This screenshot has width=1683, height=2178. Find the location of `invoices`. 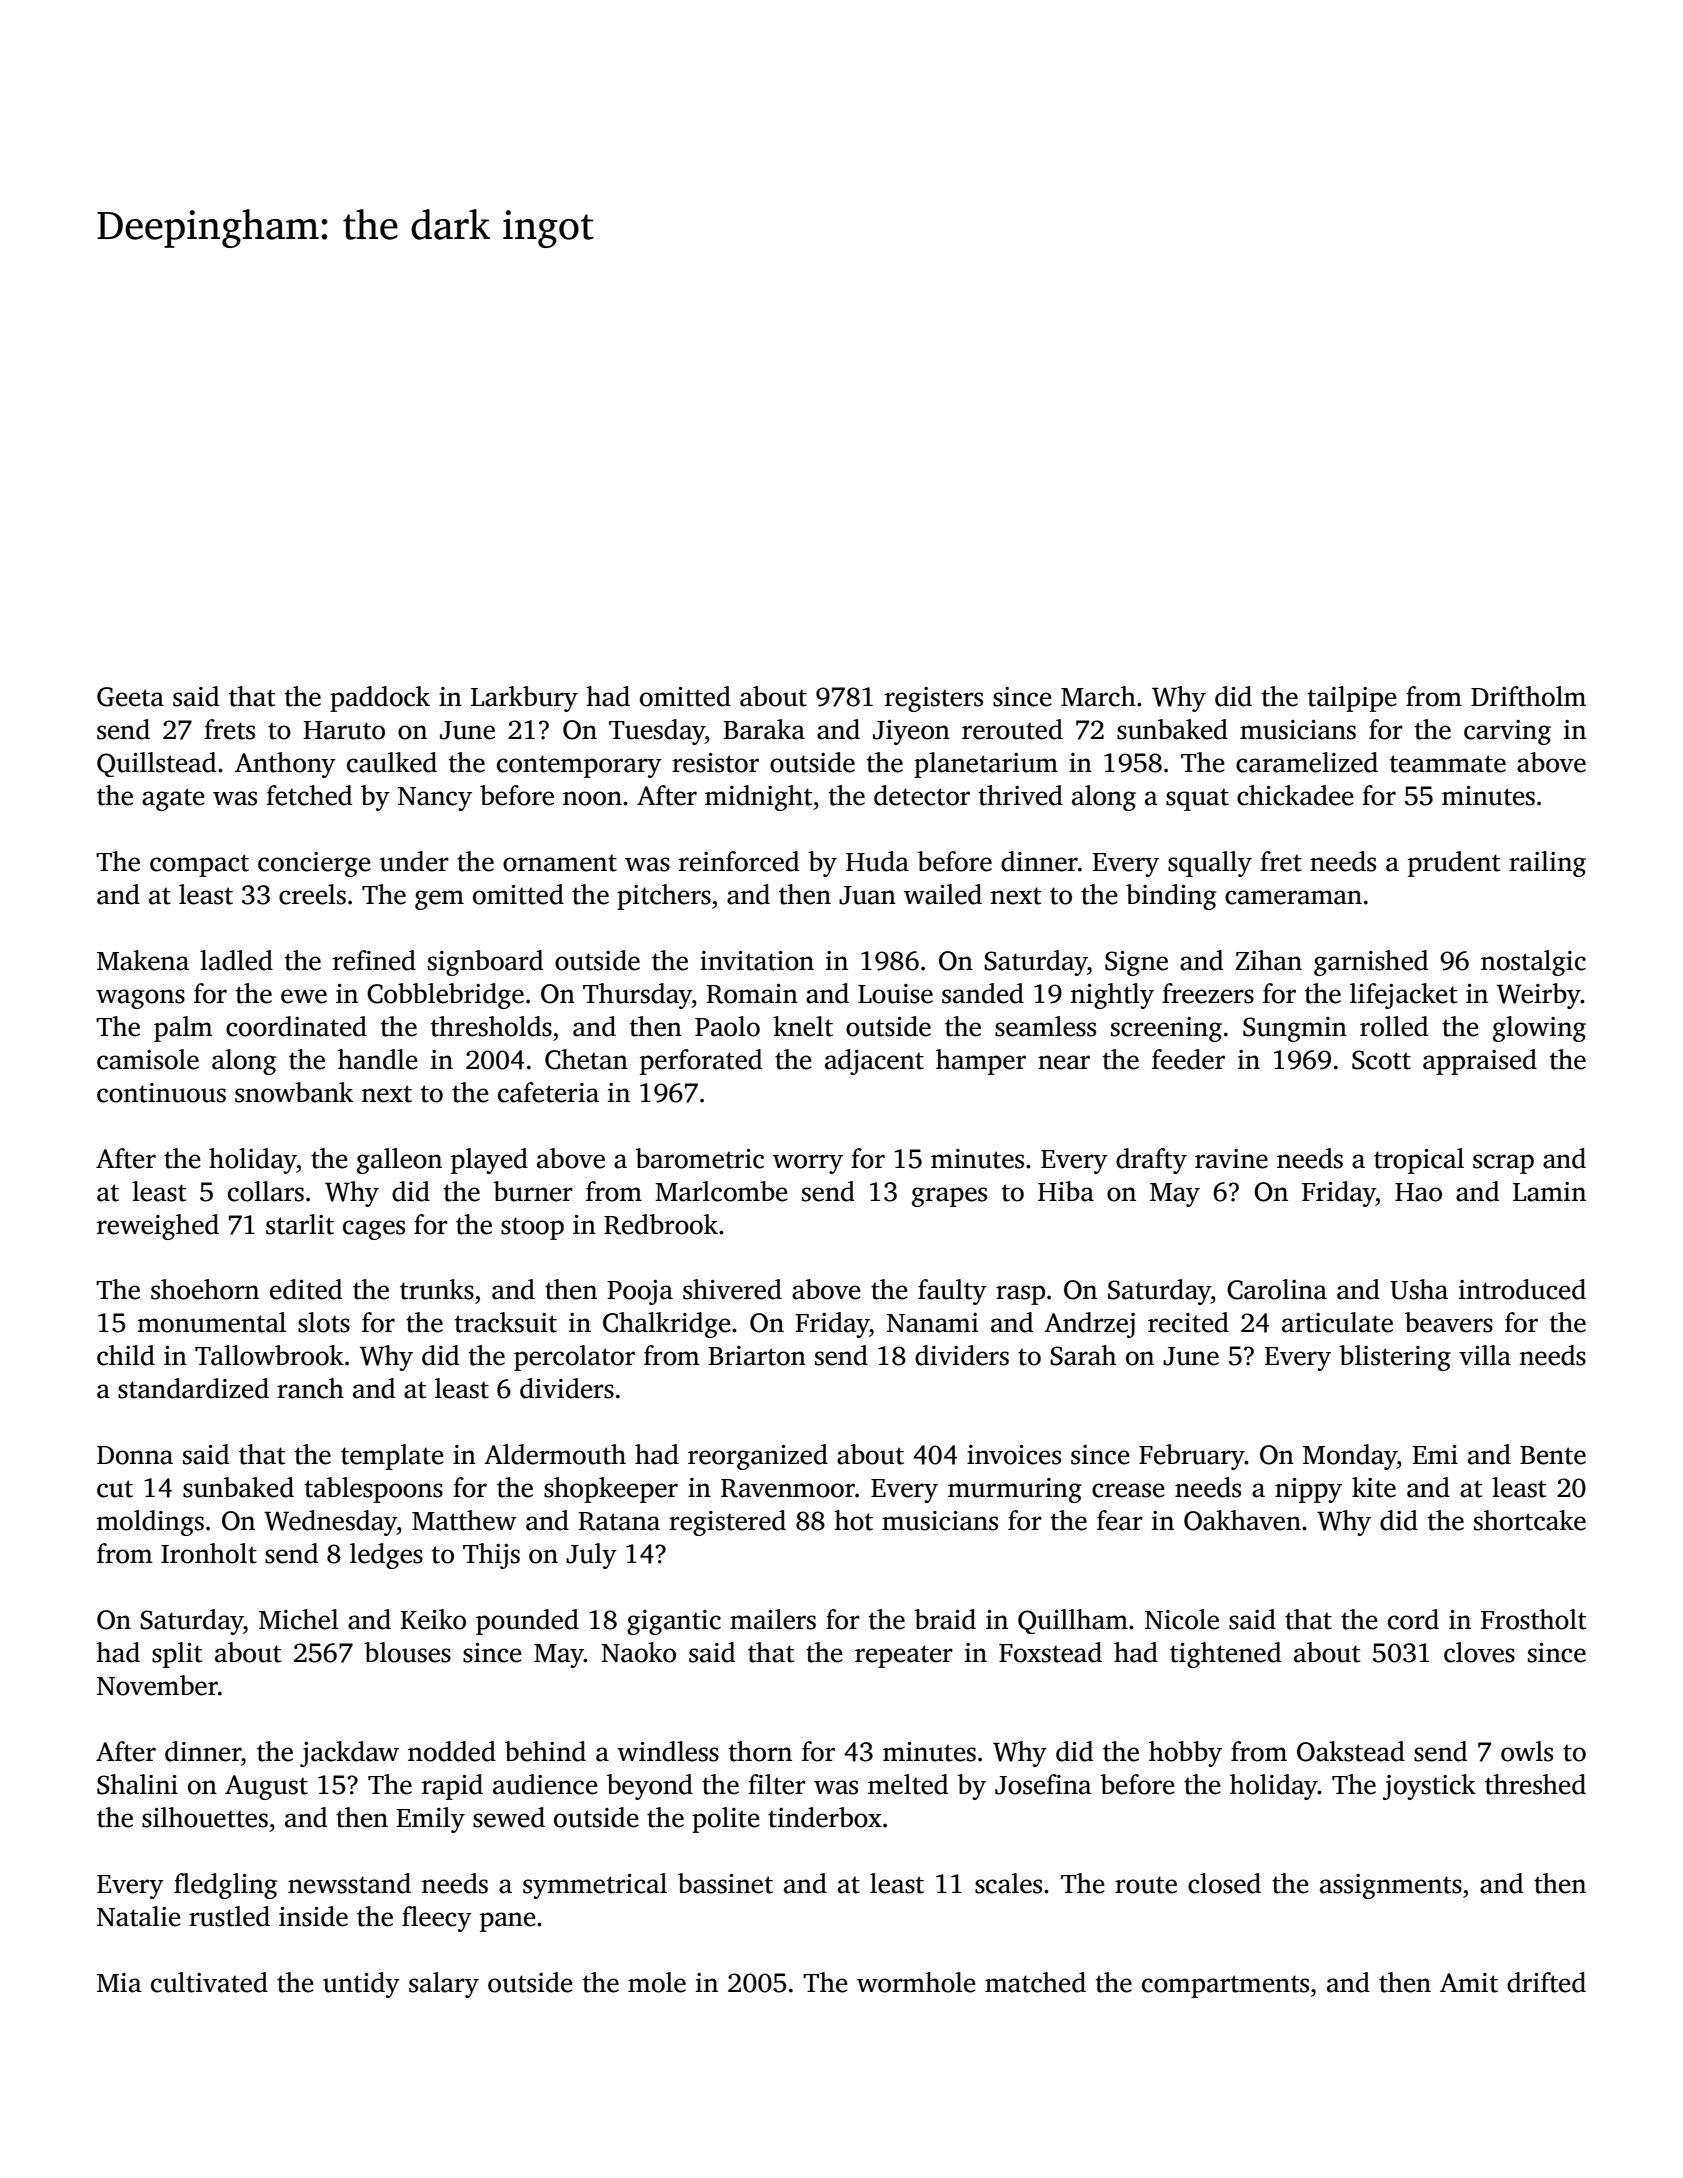

invoices is located at coordinates (1014, 1455).
